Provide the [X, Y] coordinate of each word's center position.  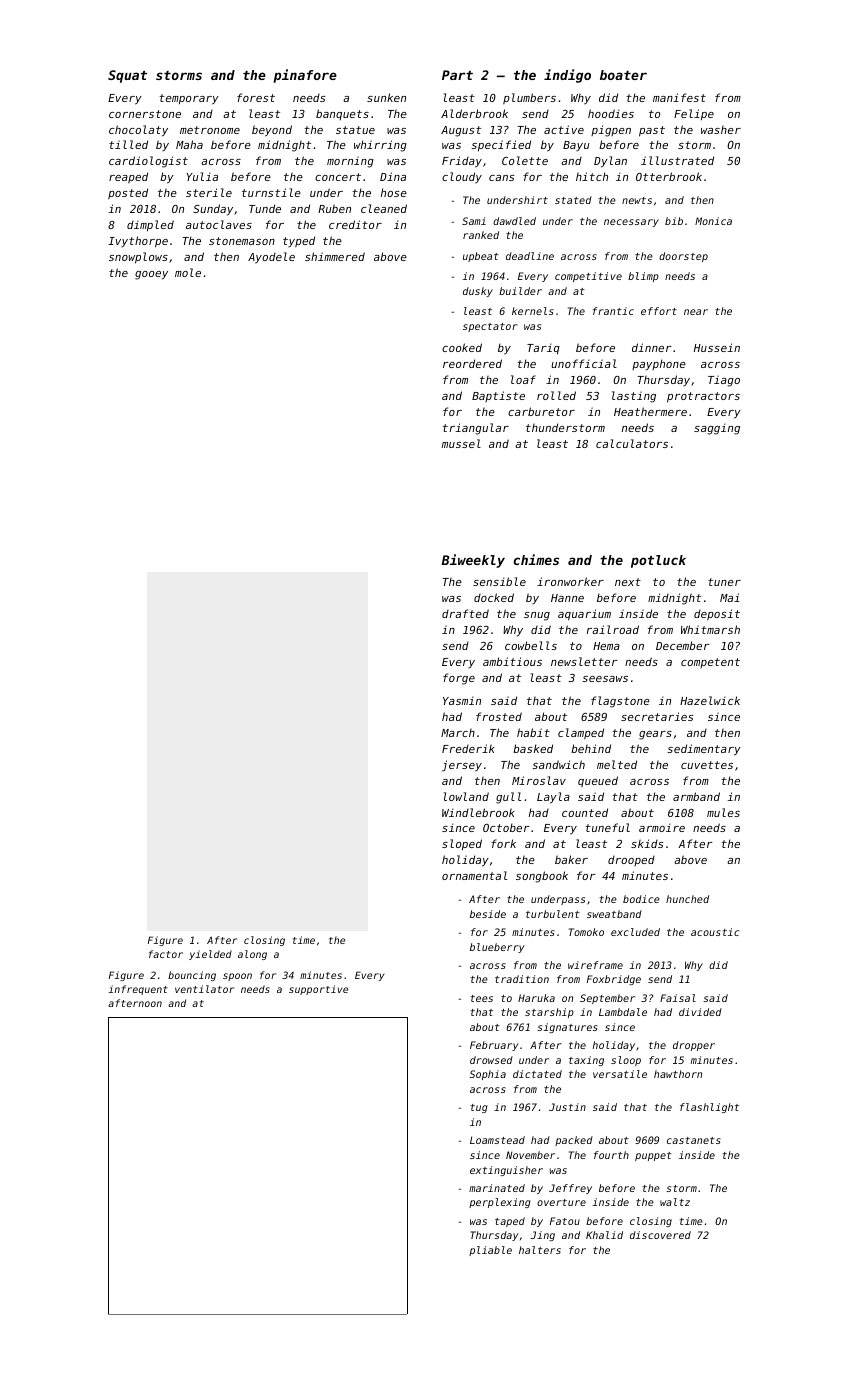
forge [459, 679]
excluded [635, 932]
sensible [499, 581]
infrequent [138, 990]
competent [710, 663]
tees [481, 998]
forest [256, 97]
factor [166, 954]
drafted [465, 613]
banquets [342, 114]
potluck [658, 561]
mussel [461, 443]
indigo [567, 76]
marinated [497, 1188]
